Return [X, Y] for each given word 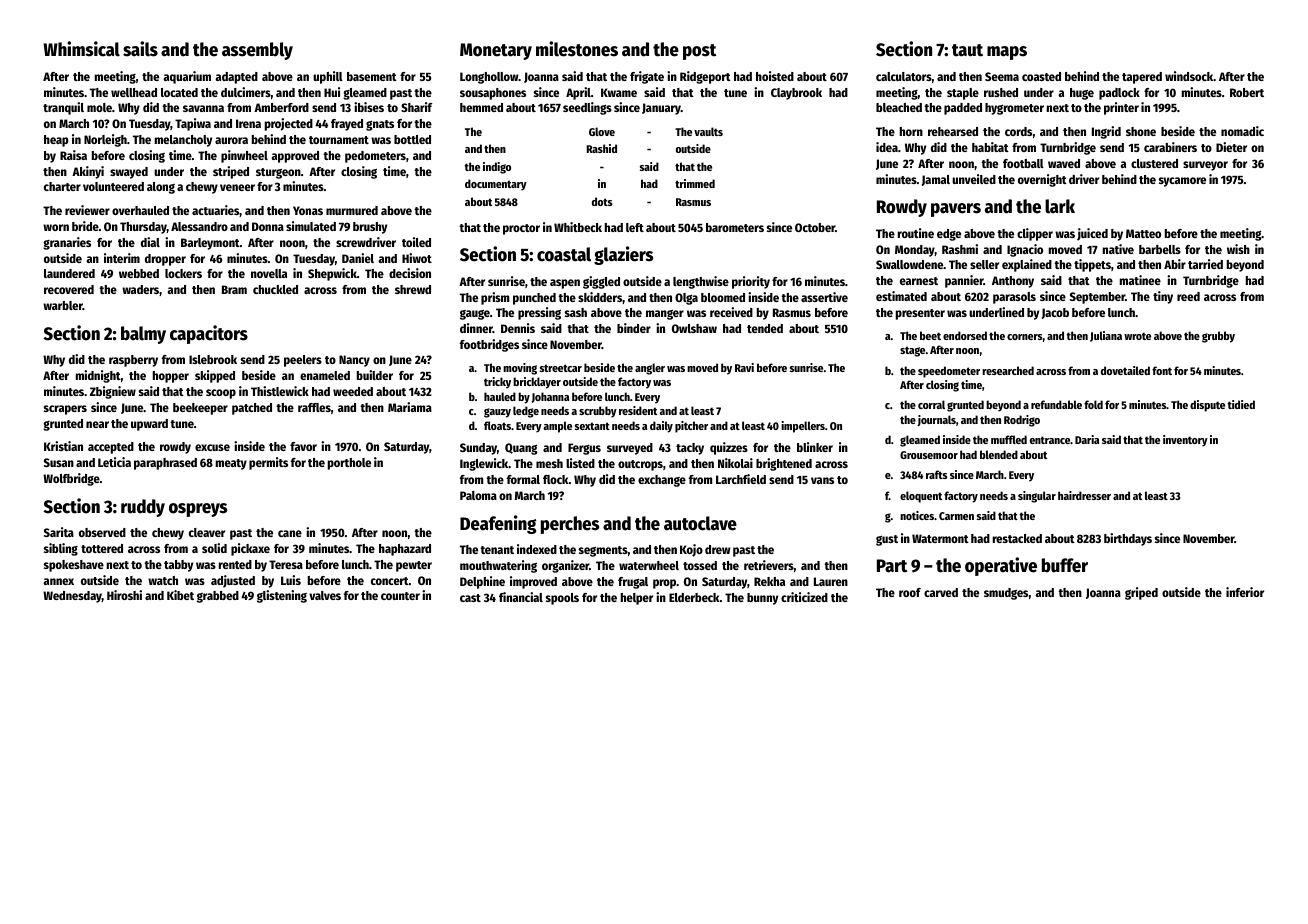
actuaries [216, 211]
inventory [1185, 441]
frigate [647, 77]
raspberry [133, 361]
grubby [1218, 337]
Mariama [410, 407]
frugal [633, 583]
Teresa [286, 564]
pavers [956, 210]
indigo [497, 168]
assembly [257, 51]
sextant [592, 426]
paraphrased [165, 464]
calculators [904, 76]
